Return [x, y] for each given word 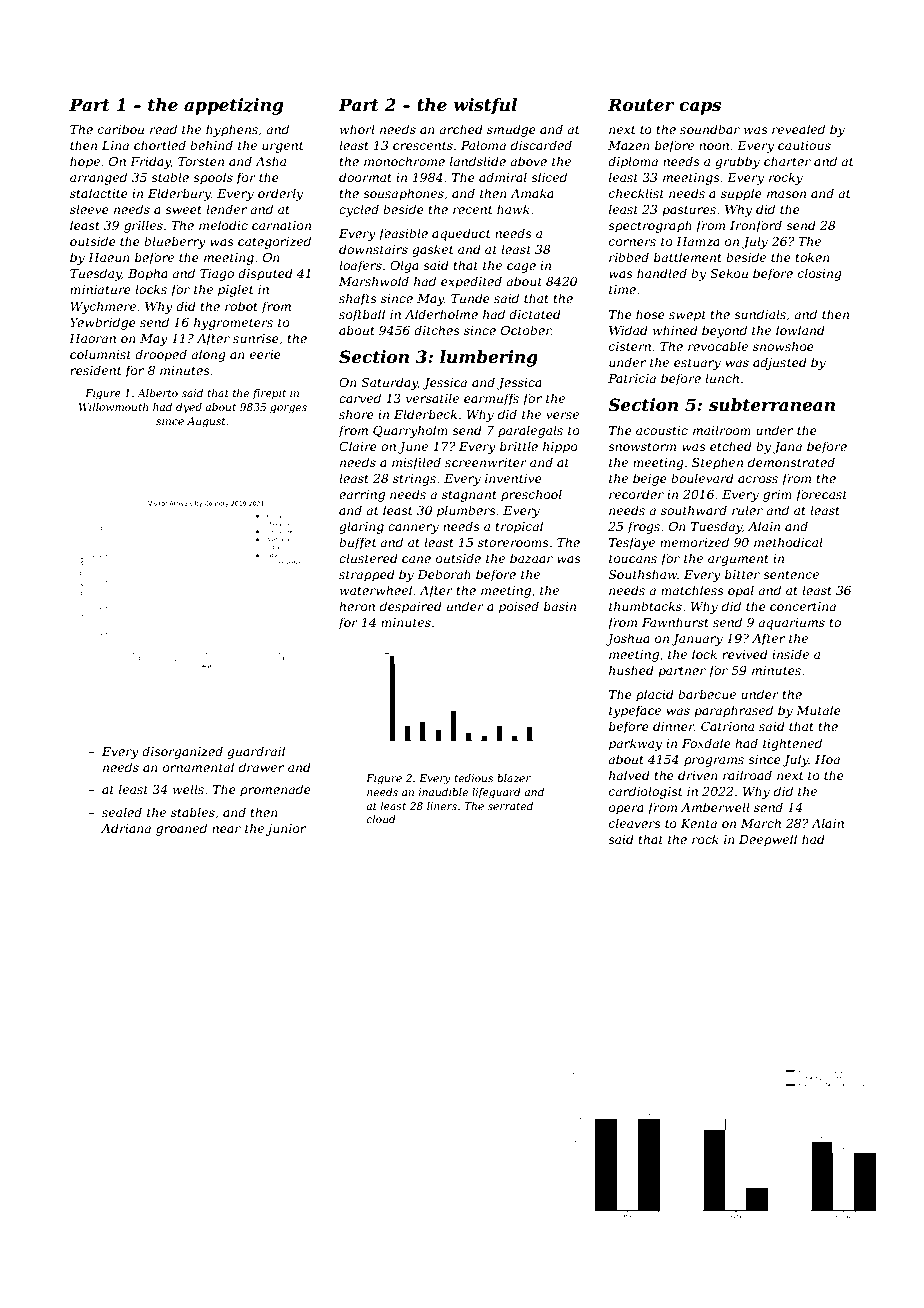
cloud [381, 819]
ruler [747, 510]
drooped [161, 355]
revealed [798, 129]
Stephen [717, 463]
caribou [121, 129]
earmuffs [491, 399]
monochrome [404, 161]
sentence [791, 574]
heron [357, 606]
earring [362, 496]
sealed [122, 812]
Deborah [444, 574]
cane [416, 559]
